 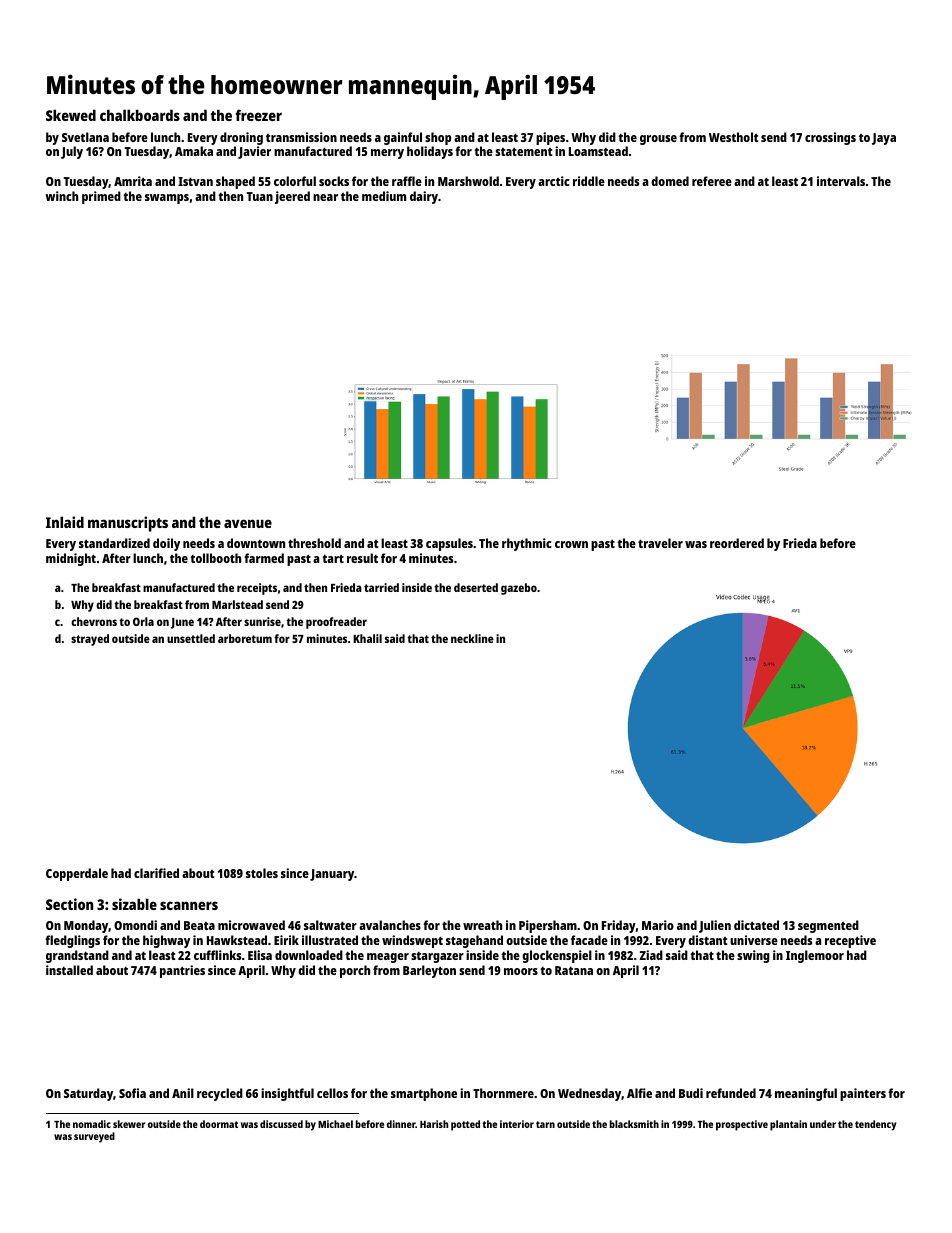 I want to click on meaningful, so click(x=806, y=1094).
